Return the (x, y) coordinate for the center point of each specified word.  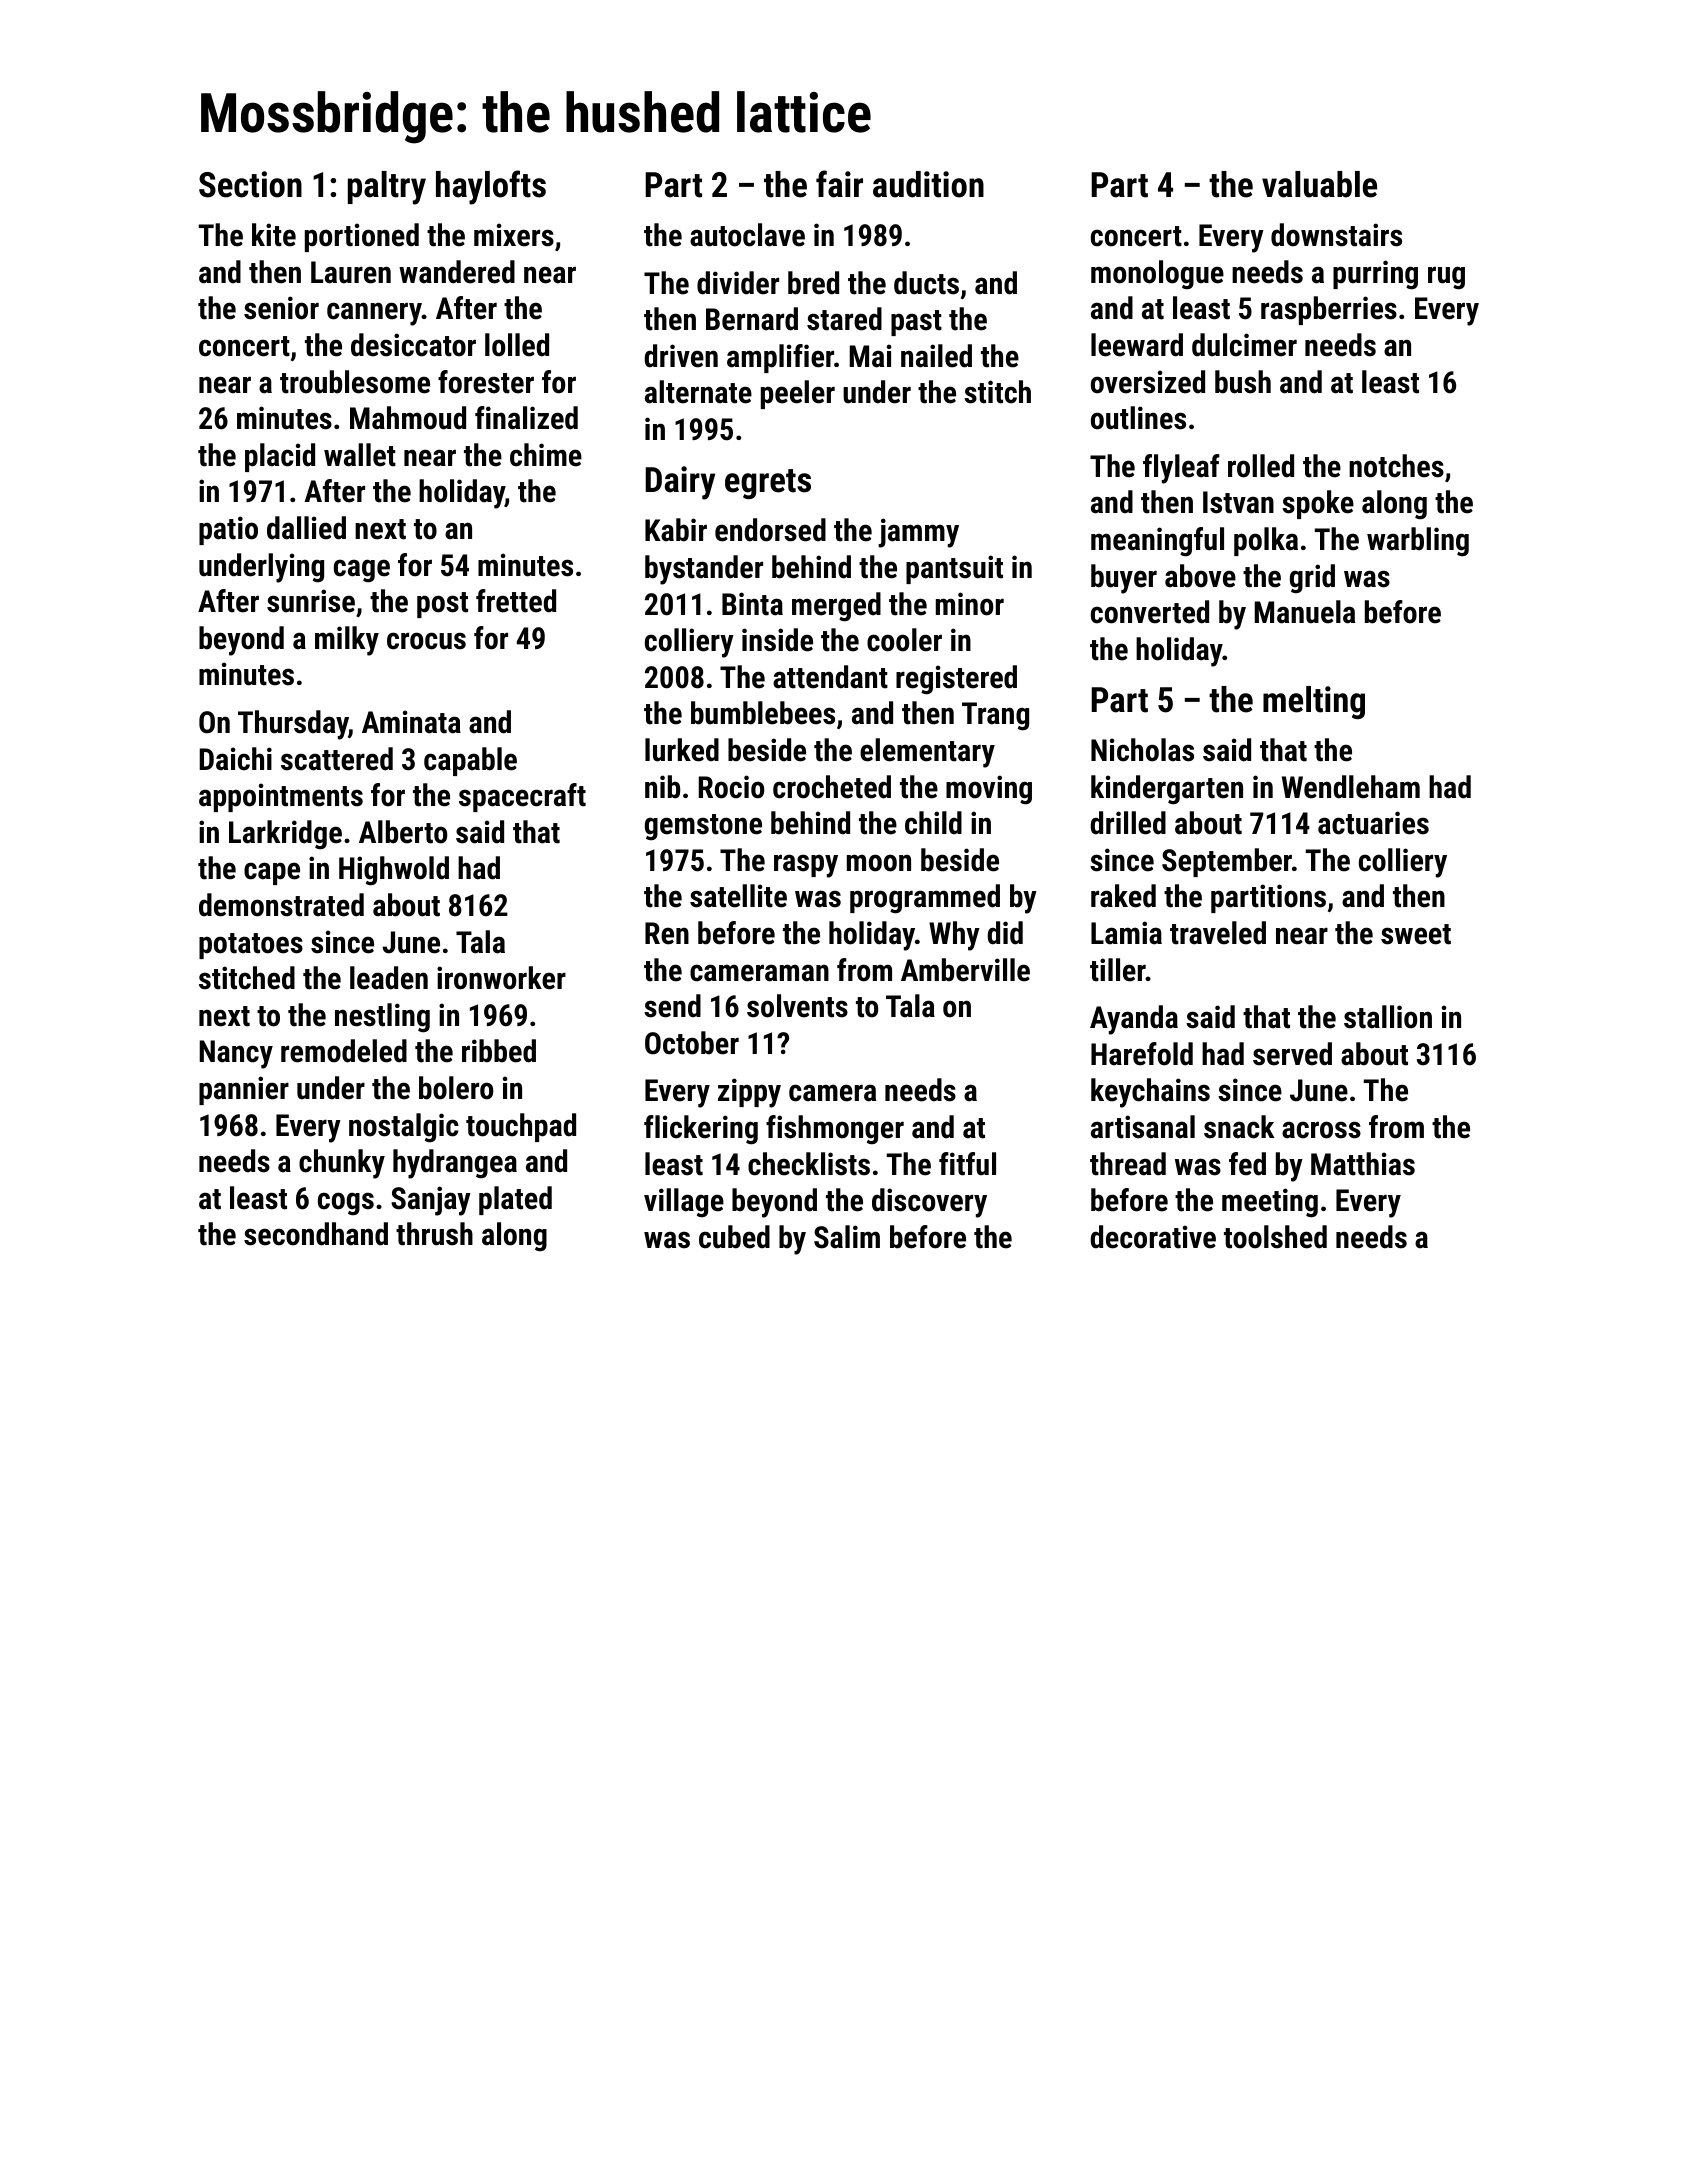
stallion (1388, 1017)
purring (1375, 275)
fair (839, 184)
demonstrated (281, 905)
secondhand (316, 1234)
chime (546, 455)
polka (1266, 541)
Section (250, 184)
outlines (1138, 418)
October (692, 1043)
